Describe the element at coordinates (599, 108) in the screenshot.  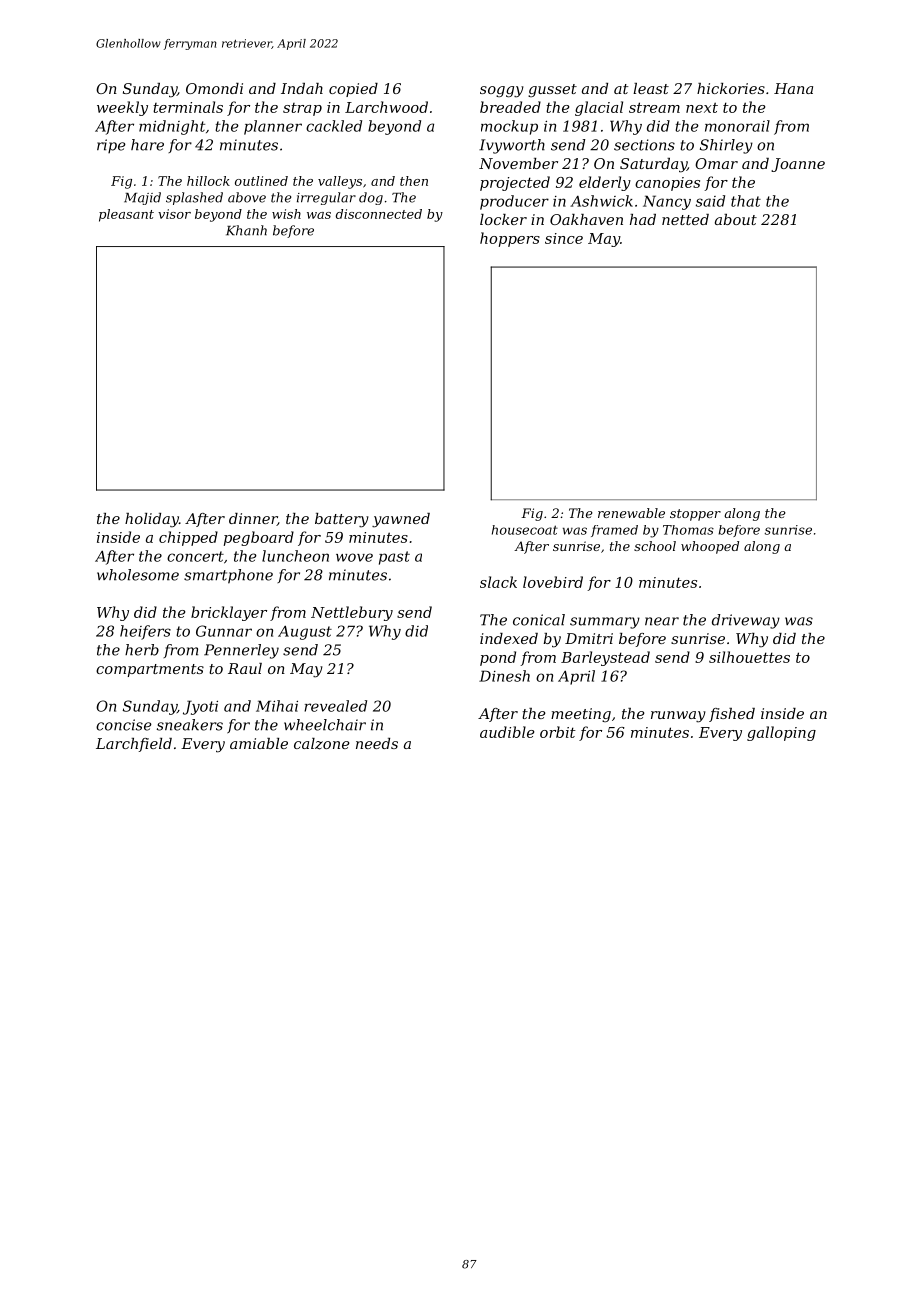
I see `glacial` at that location.
